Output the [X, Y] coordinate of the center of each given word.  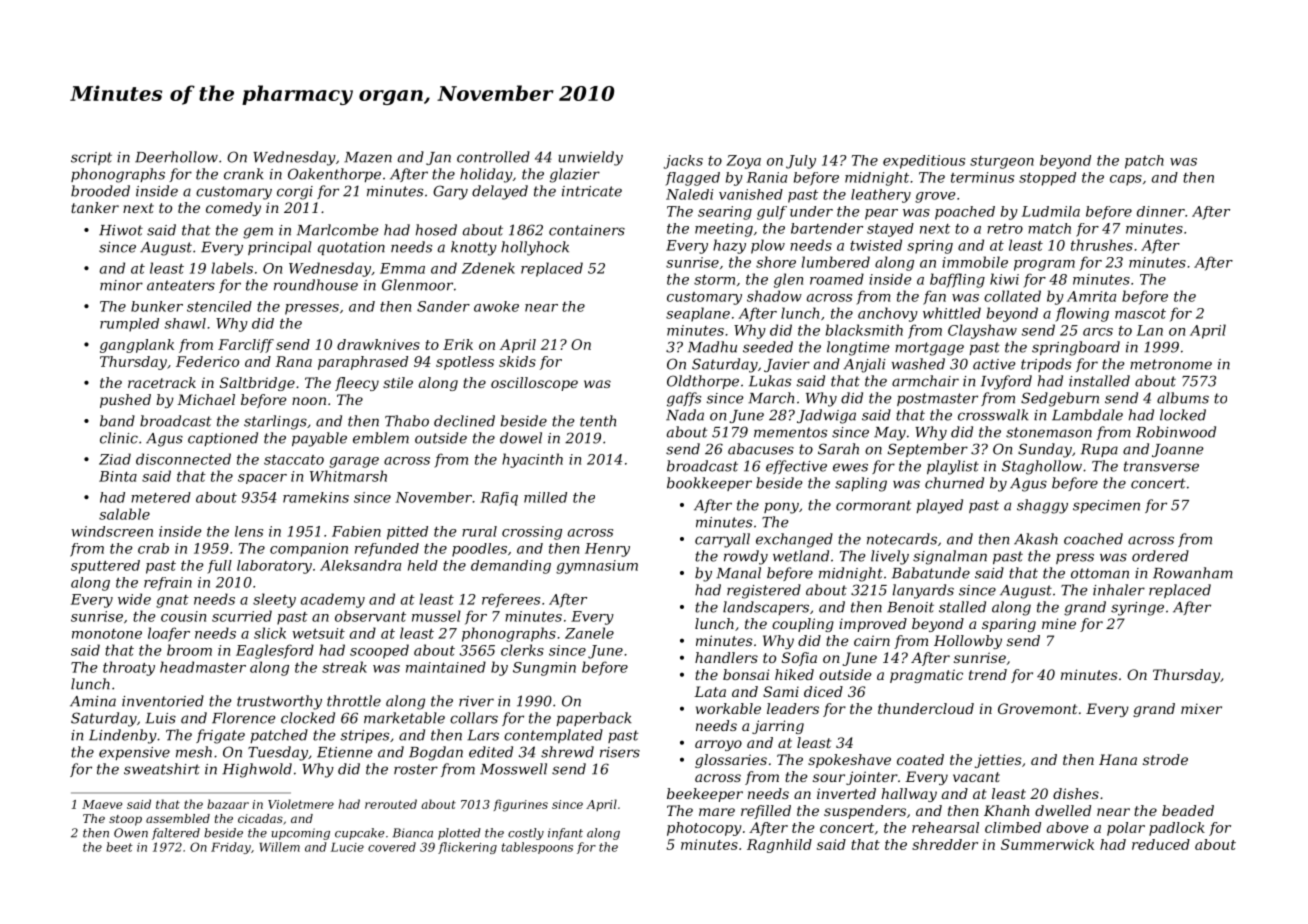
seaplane [698, 314]
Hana [1118, 759]
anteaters [181, 285]
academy [333, 600]
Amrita [1091, 296]
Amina [93, 701]
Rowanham [1193, 573]
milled [545, 497]
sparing [1009, 625]
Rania [767, 177]
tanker [95, 207]
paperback [594, 719]
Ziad [115, 459]
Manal [738, 573]
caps [1126, 180]
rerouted [391, 804]
